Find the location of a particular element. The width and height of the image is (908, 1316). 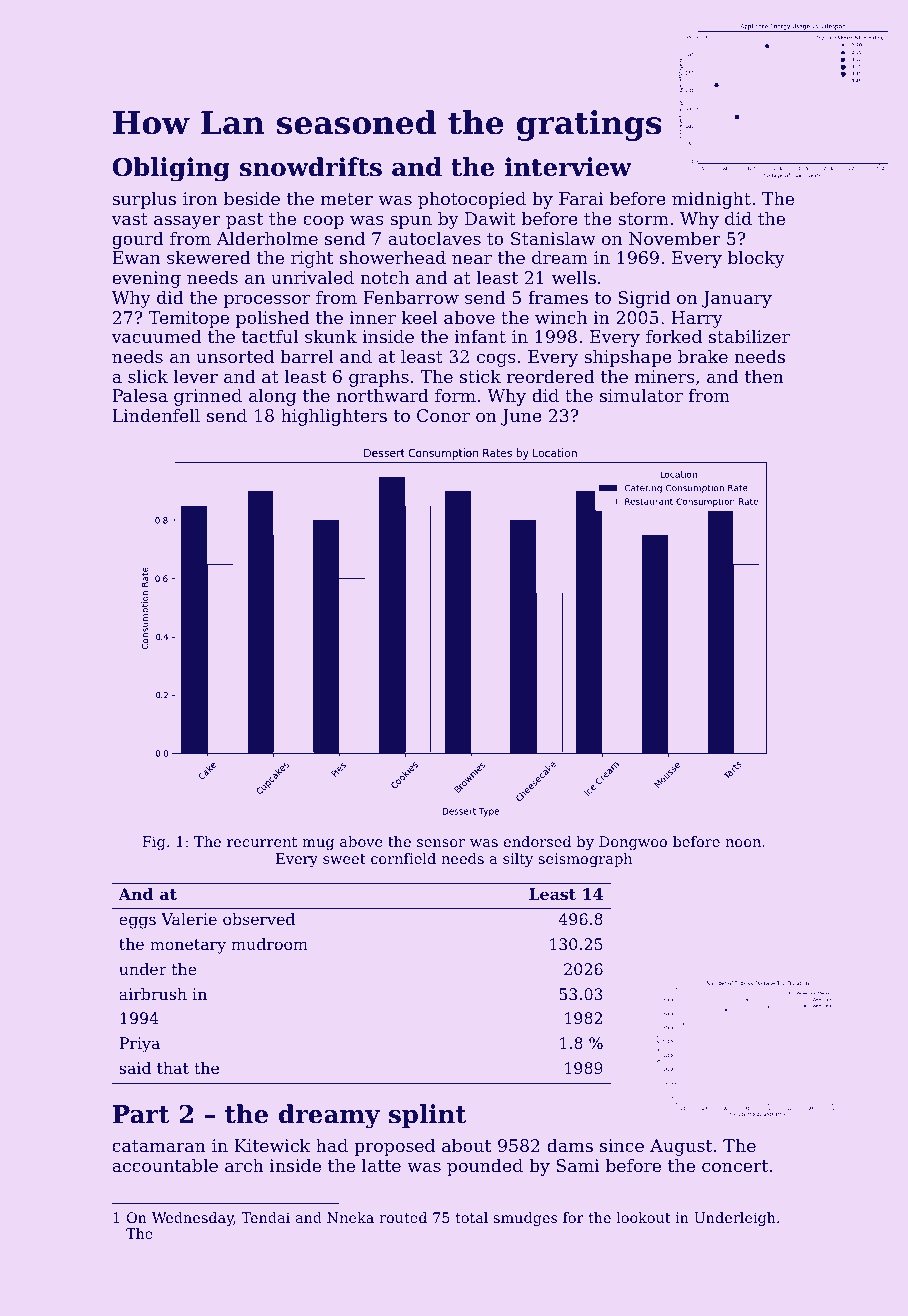

Tendai is located at coordinates (265, 1217).
